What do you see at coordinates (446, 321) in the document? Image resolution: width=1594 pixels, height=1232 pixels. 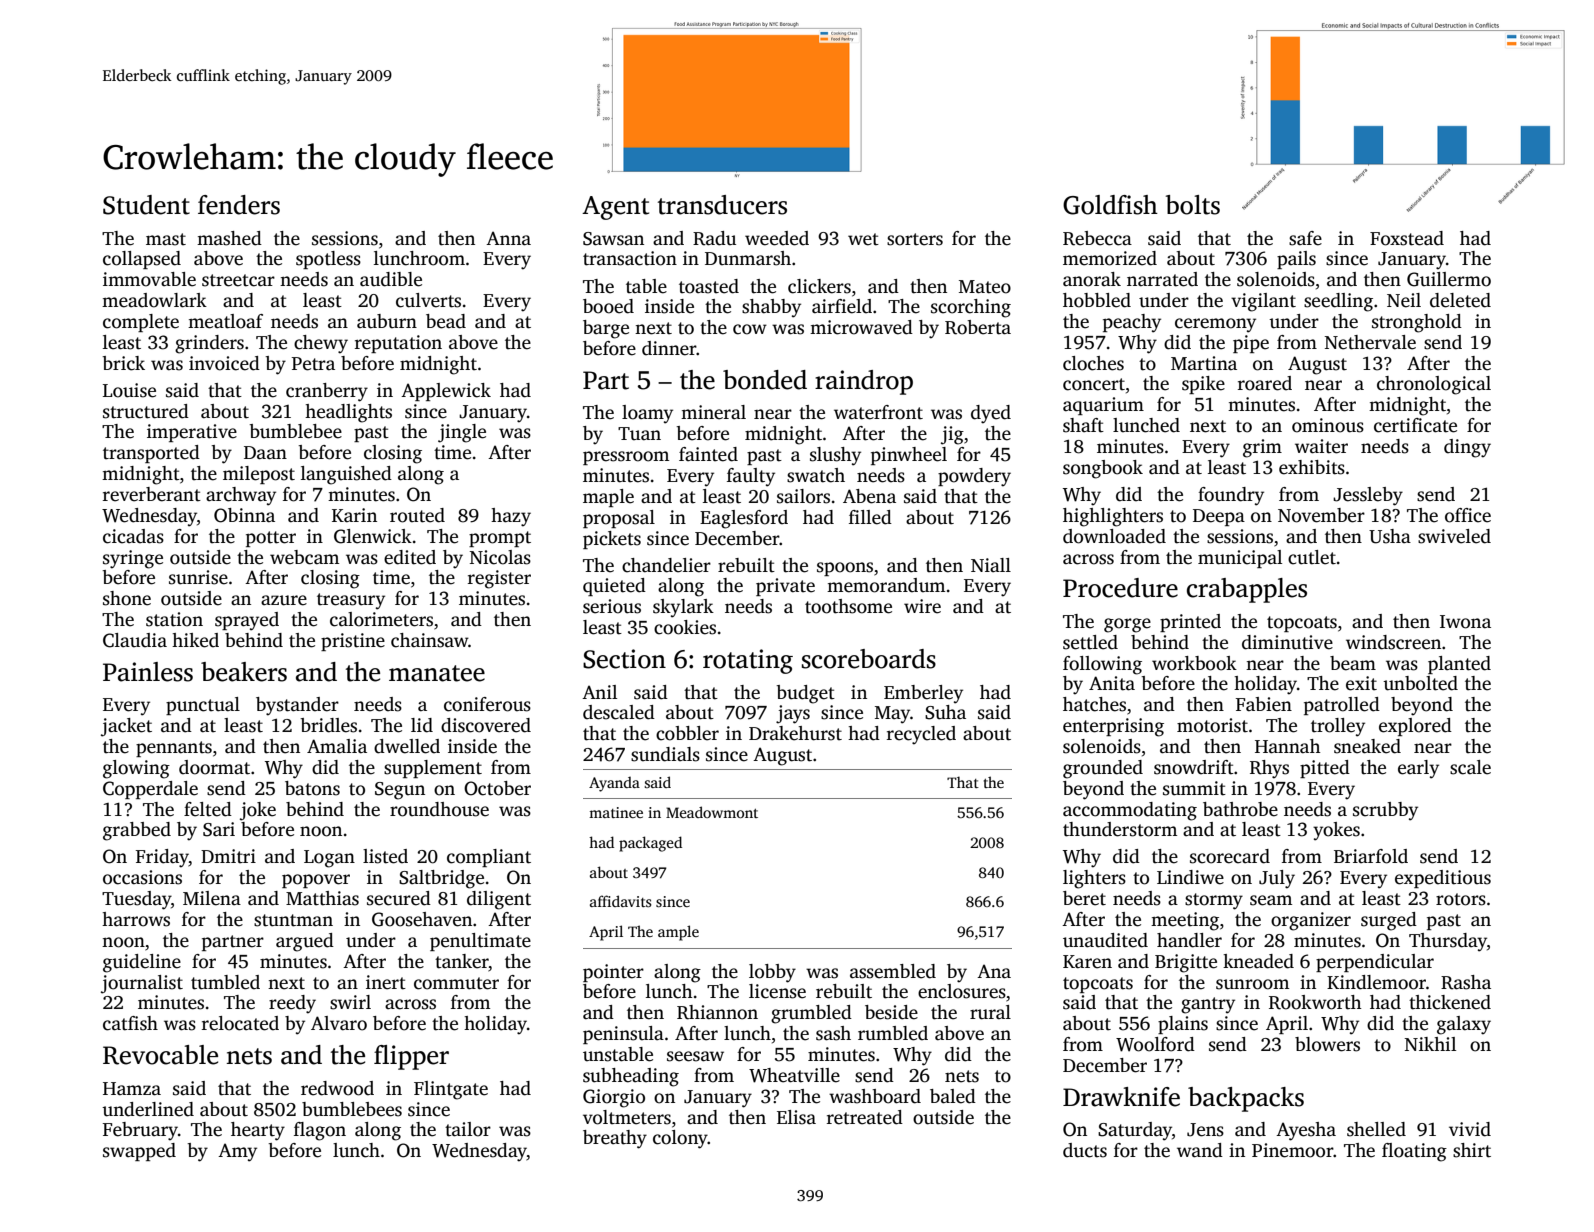 I see `bead` at bounding box center [446, 321].
